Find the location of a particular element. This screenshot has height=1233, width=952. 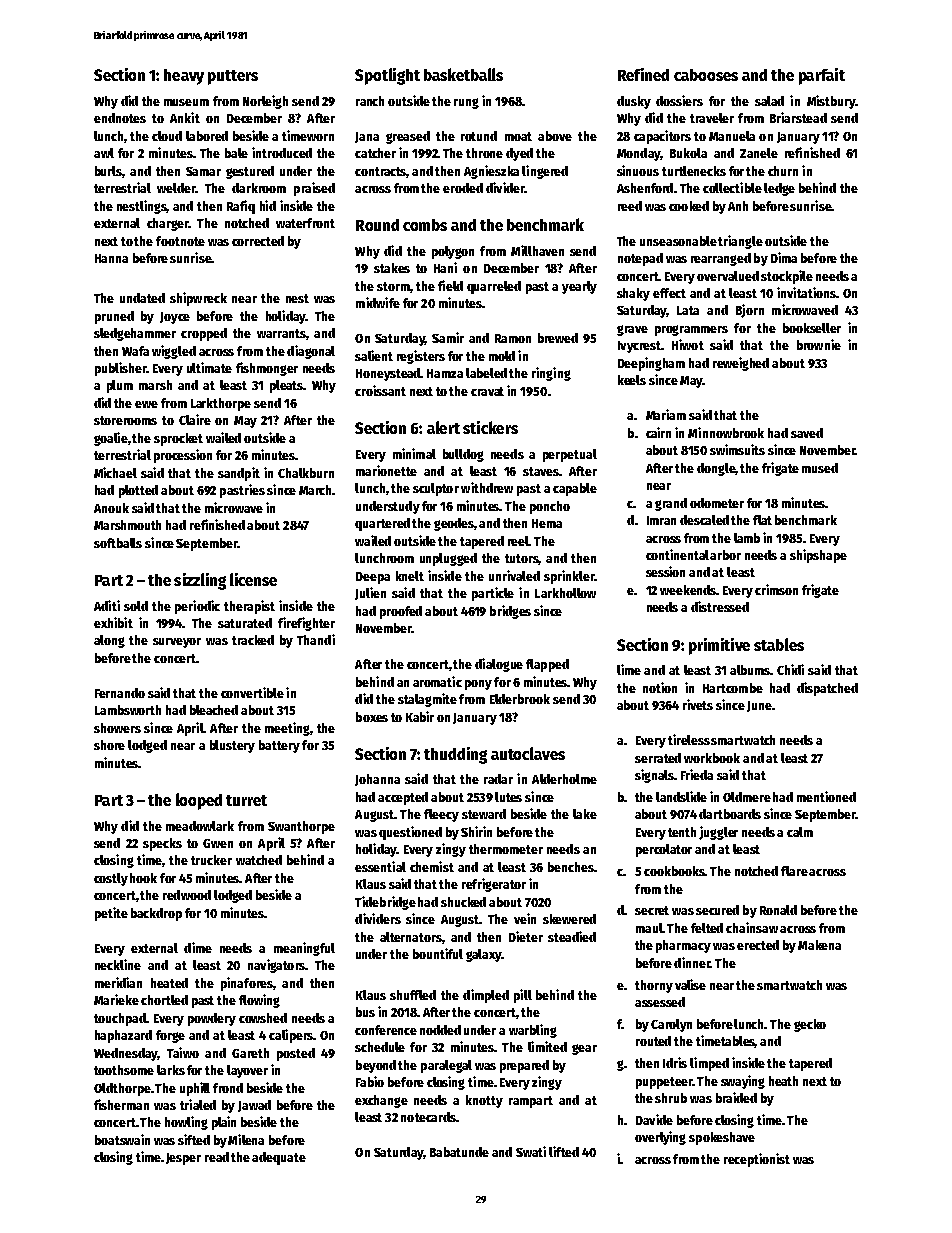

plum is located at coordinates (120, 386).
